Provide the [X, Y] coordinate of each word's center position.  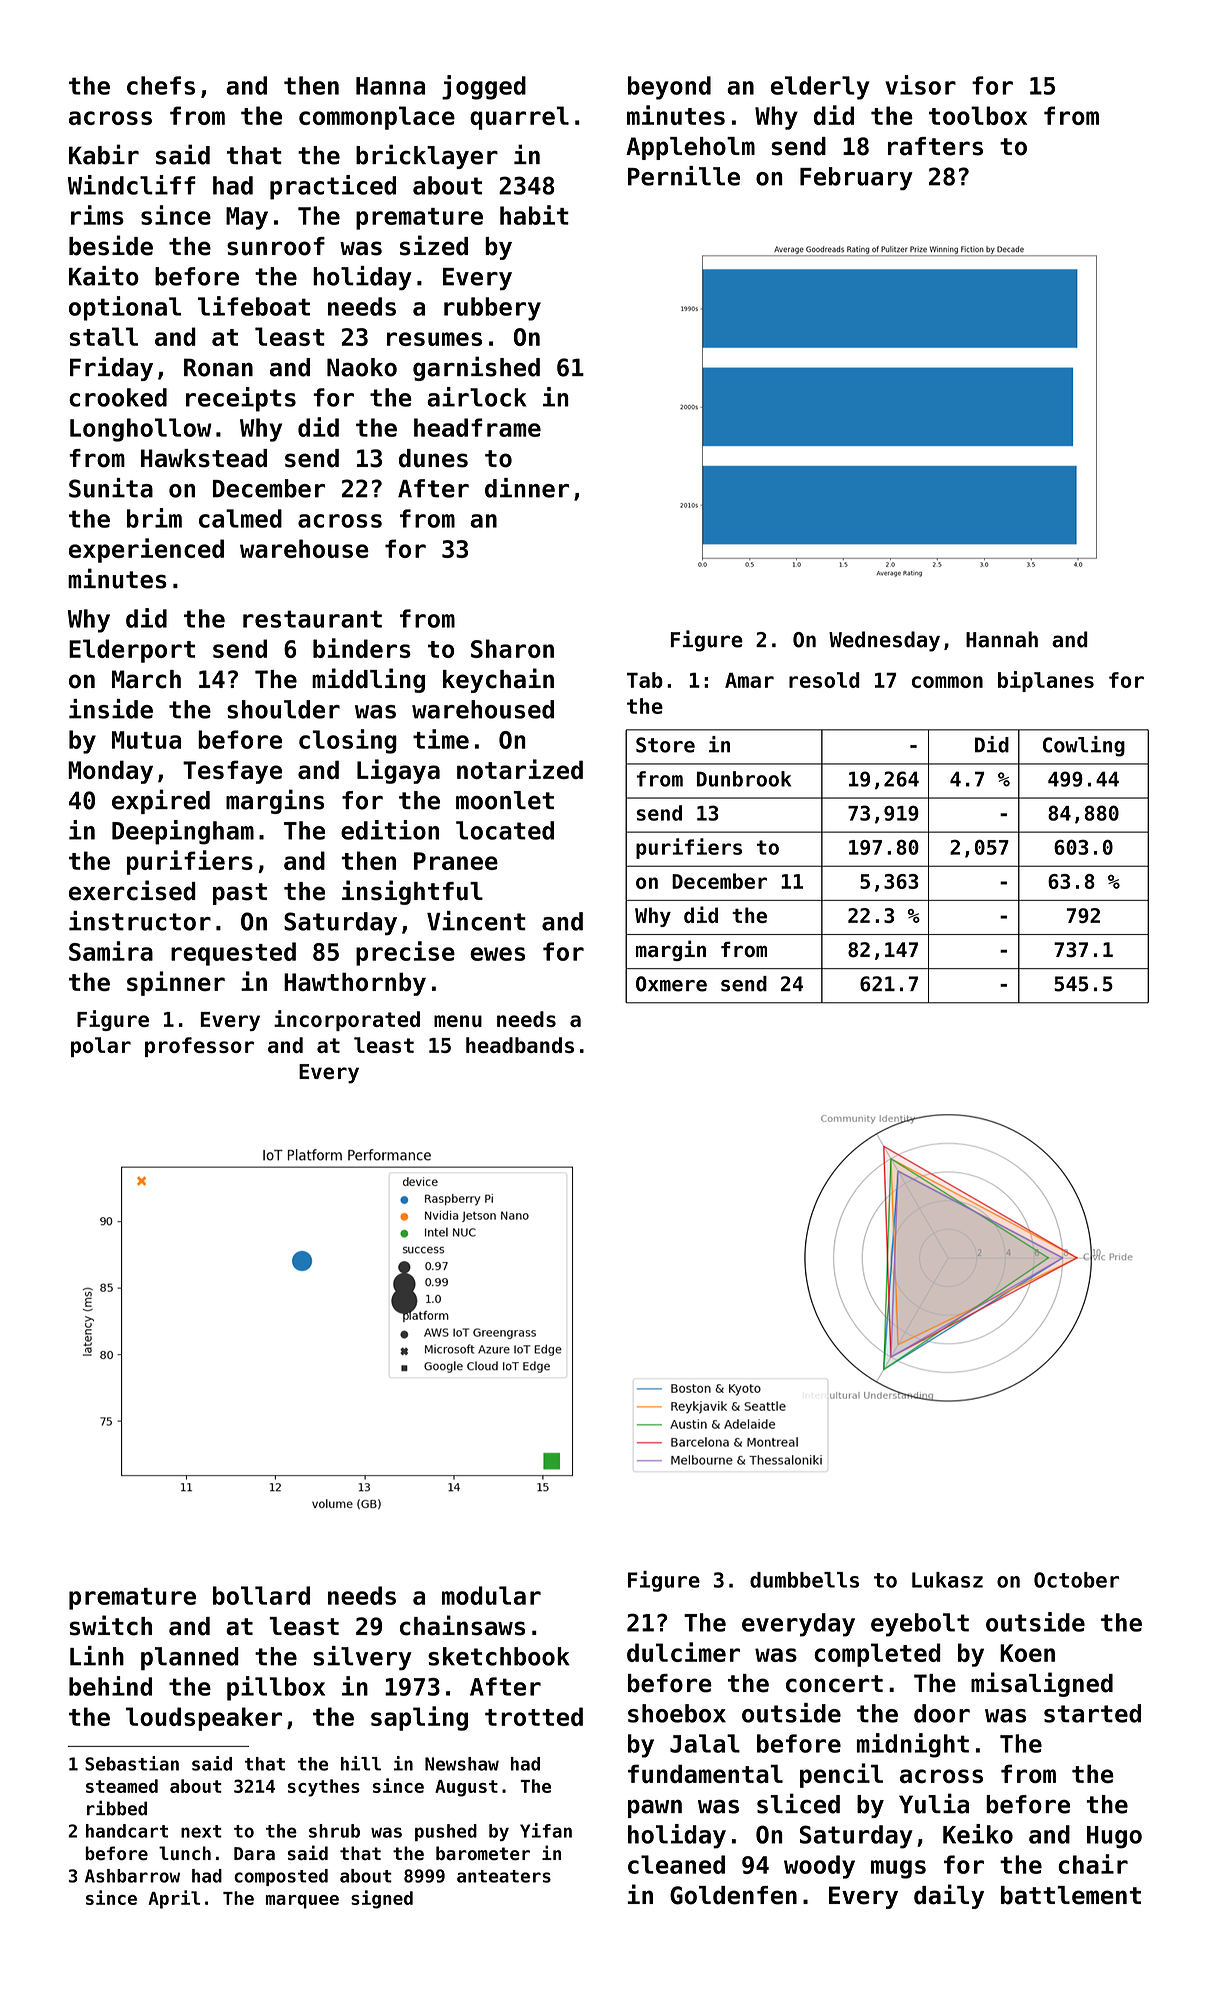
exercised [132, 890]
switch [110, 1625]
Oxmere [671, 984]
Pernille [684, 176]
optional [125, 308]
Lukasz [947, 1580]
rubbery [492, 309]
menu [458, 1021]
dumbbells [804, 1580]
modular [491, 1595]
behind [110, 1686]
